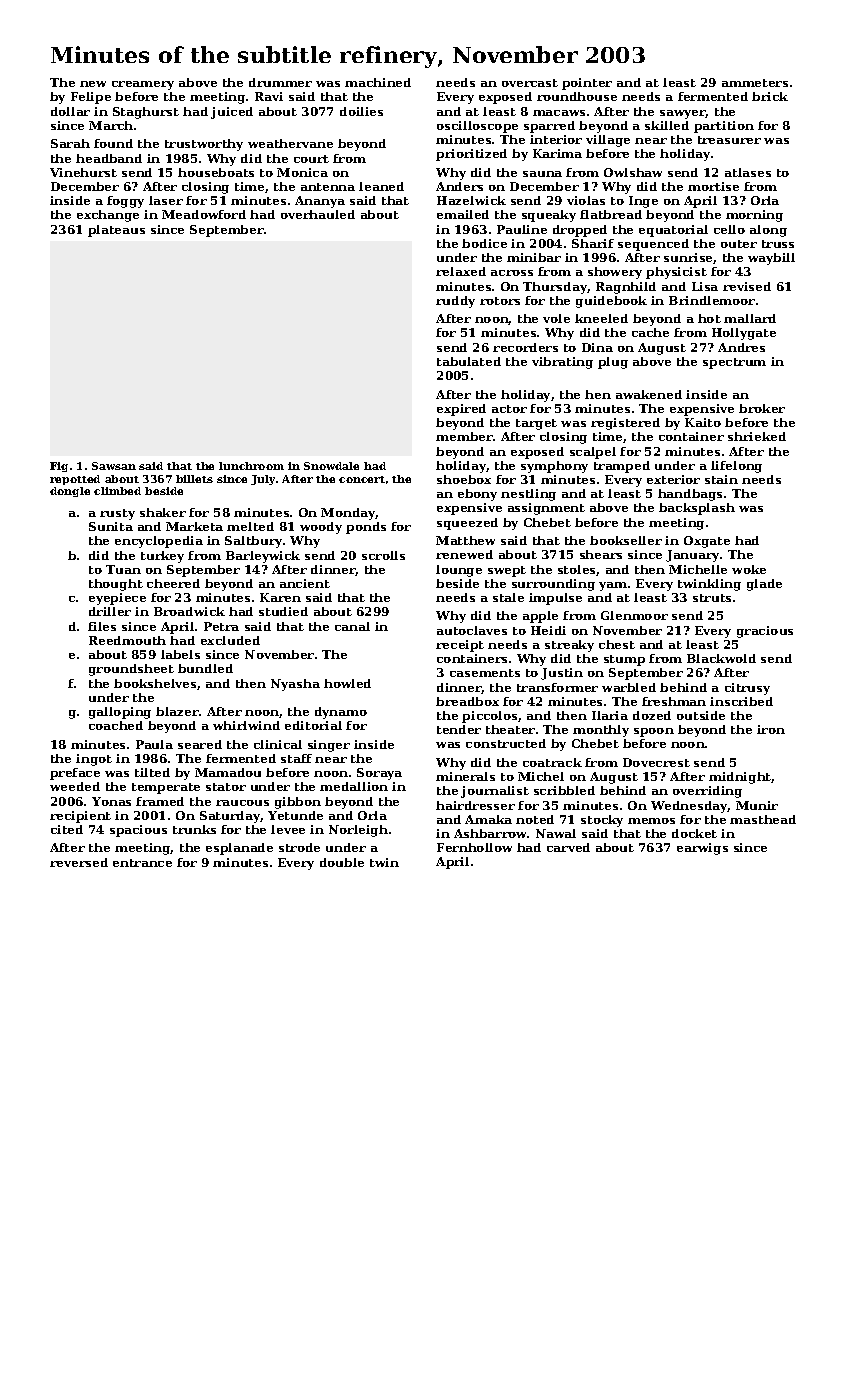 The width and height of the page is (849, 1400). Describe the element at coordinates (116, 585) in the page. I see `thought` at that location.
